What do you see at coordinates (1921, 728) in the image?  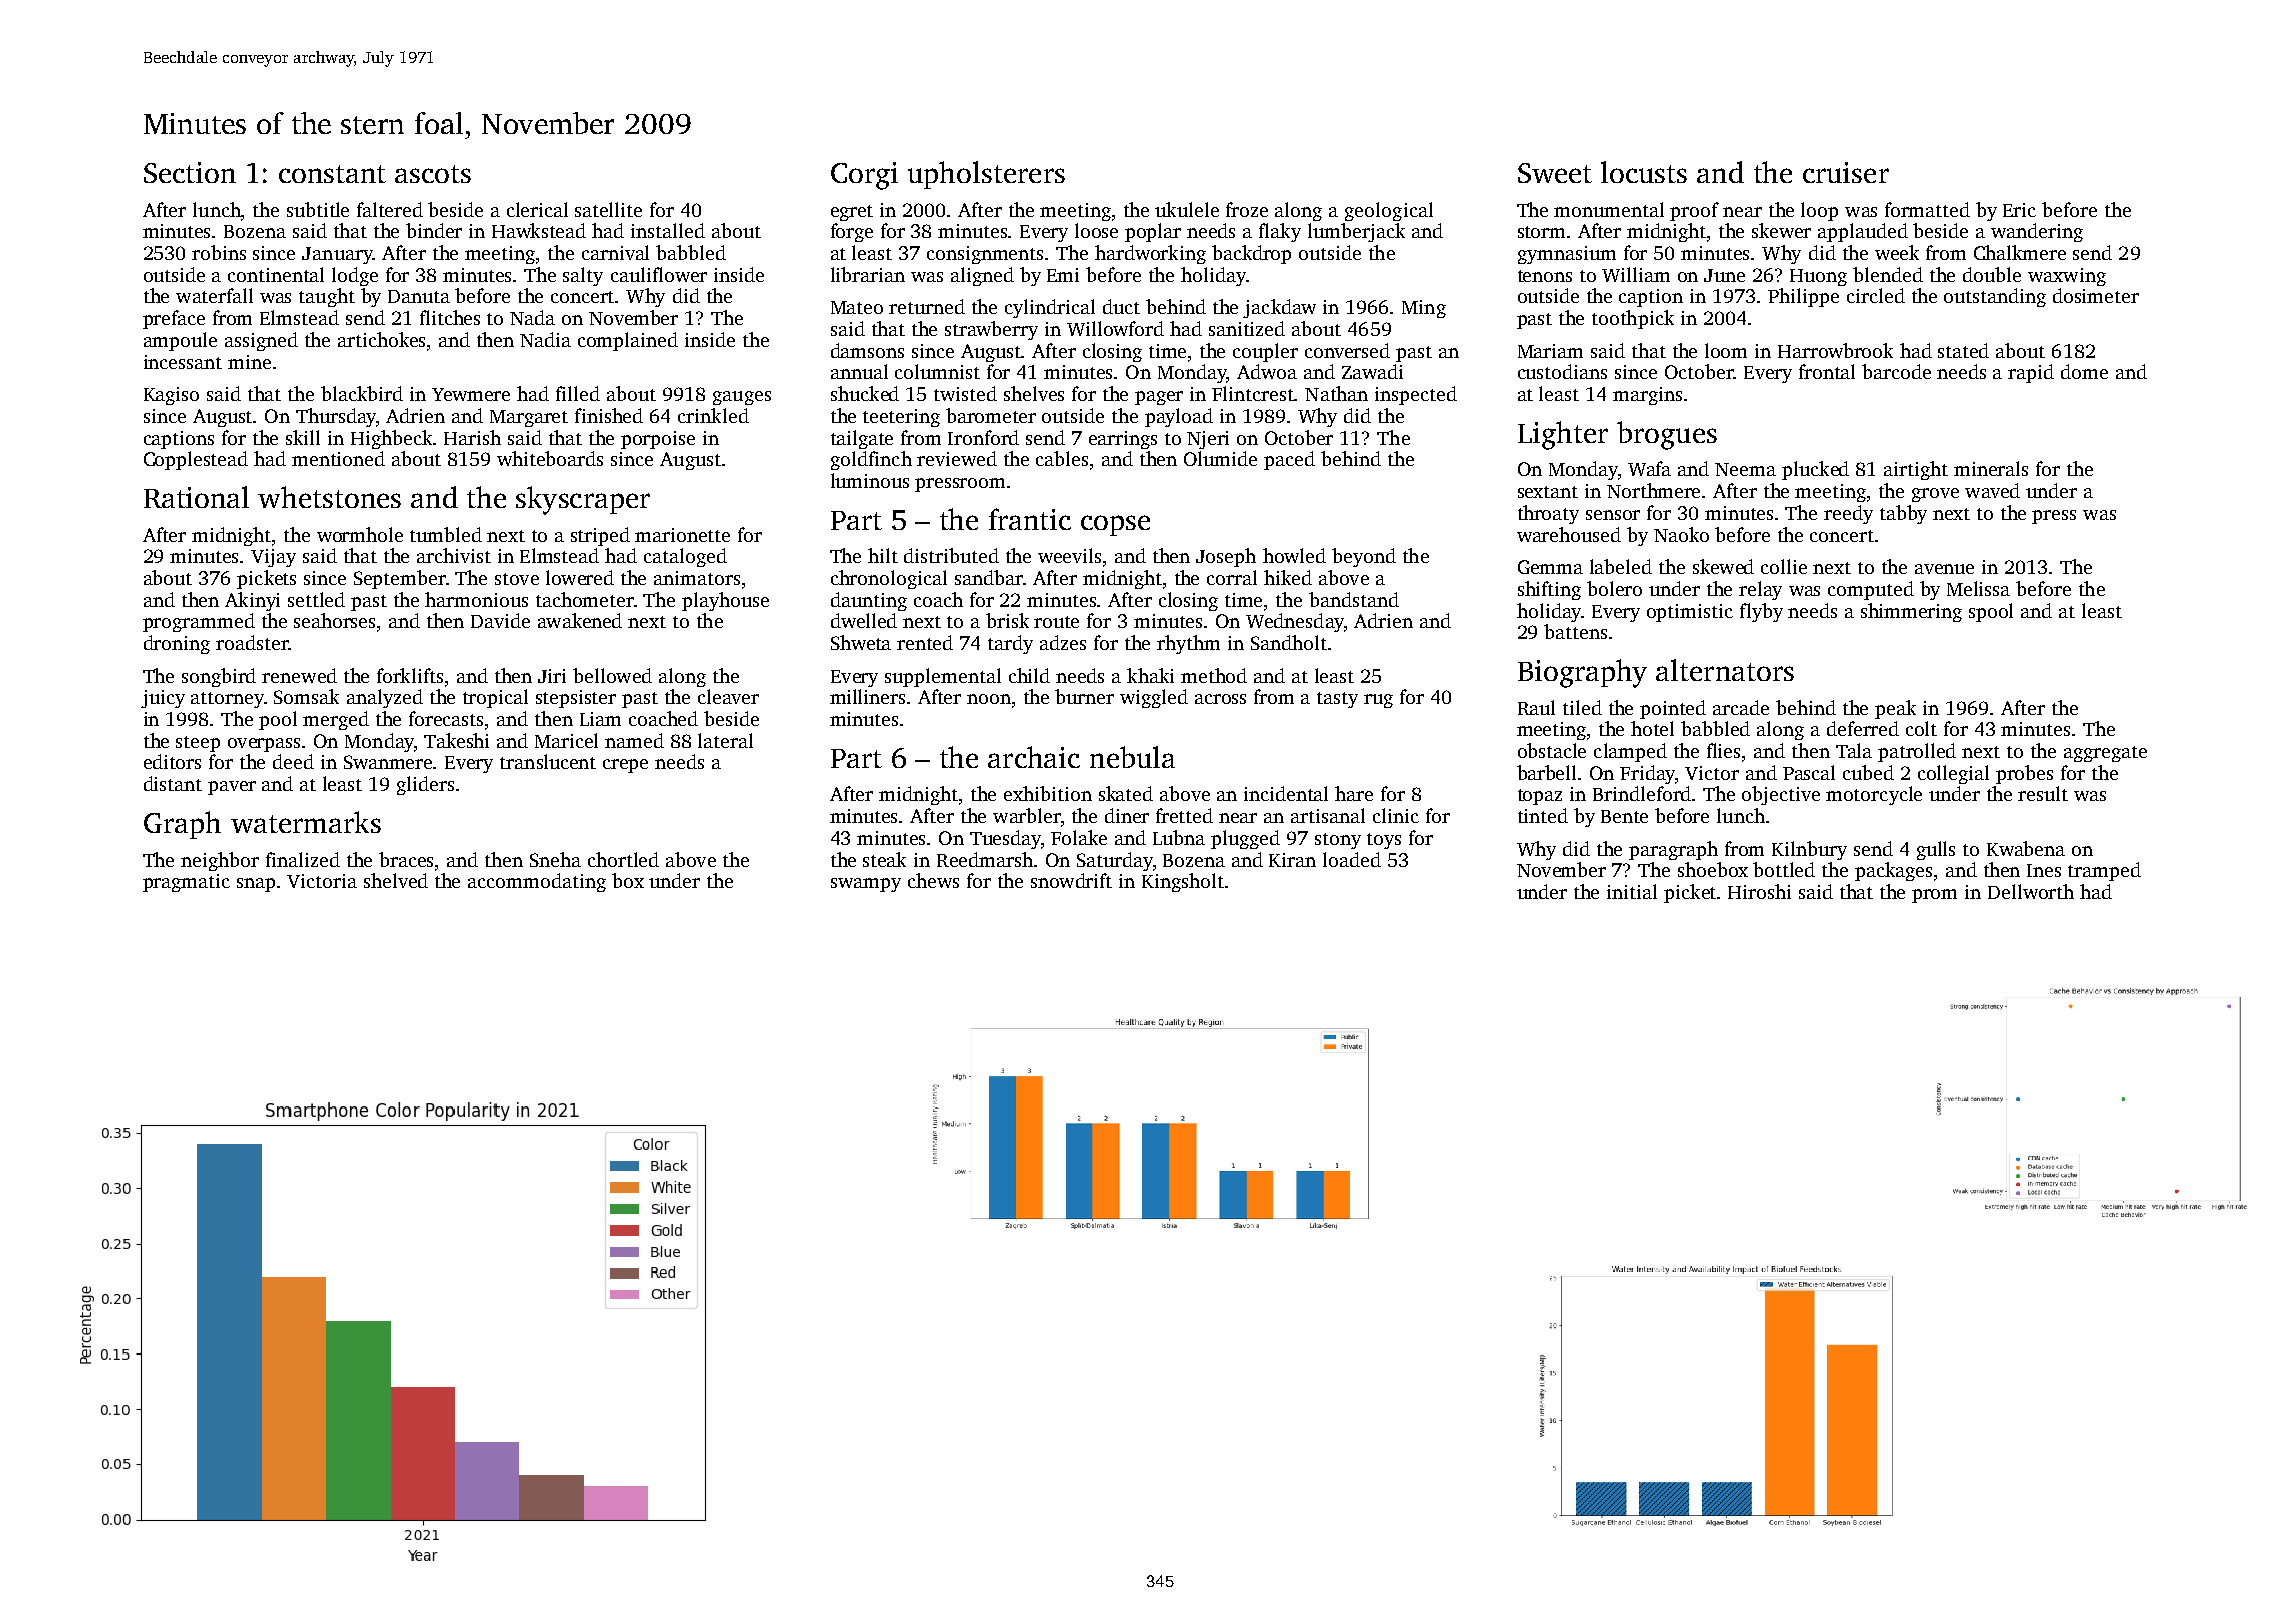 I see `colt` at bounding box center [1921, 728].
